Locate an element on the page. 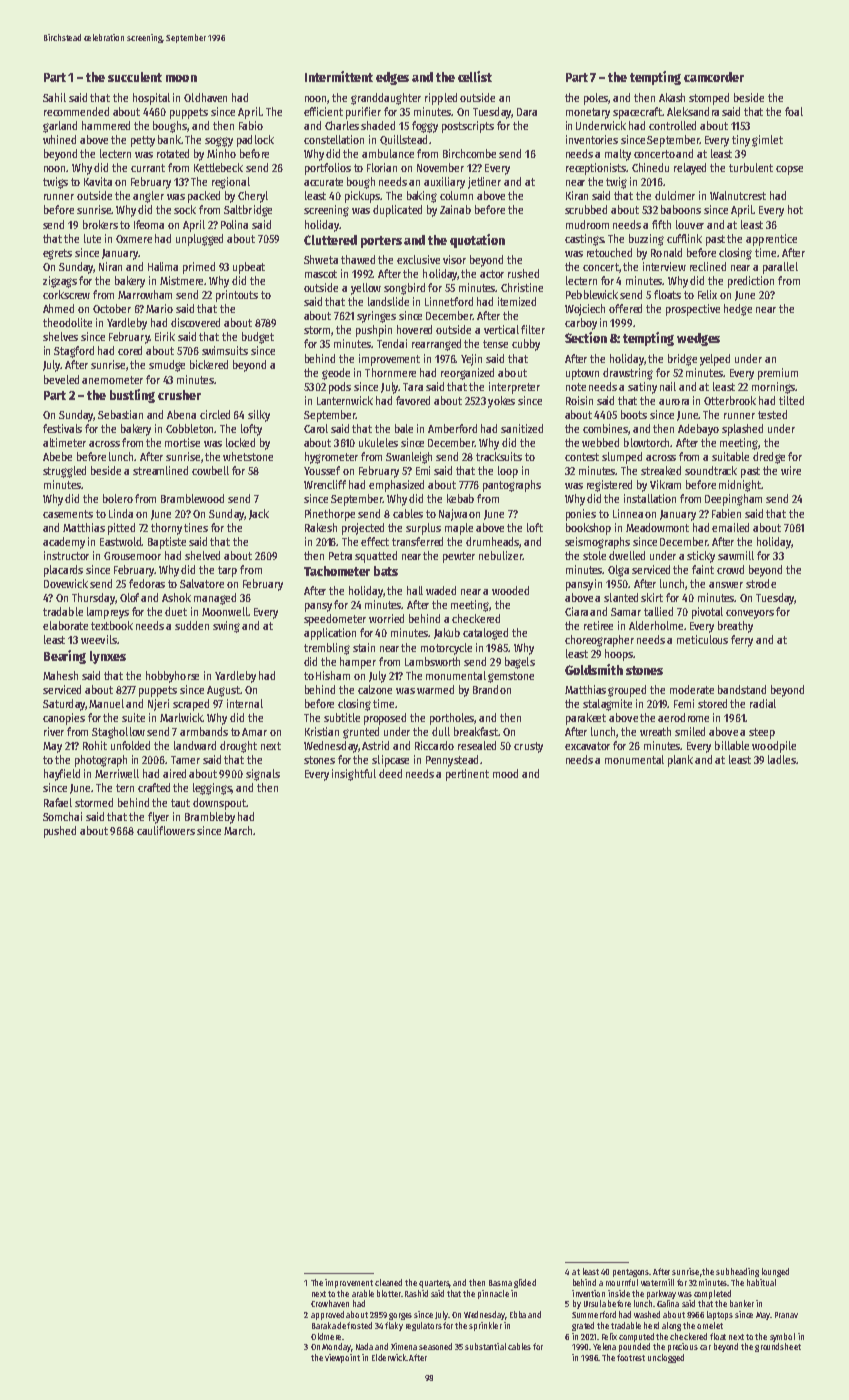  brokers is located at coordinates (100, 224).
